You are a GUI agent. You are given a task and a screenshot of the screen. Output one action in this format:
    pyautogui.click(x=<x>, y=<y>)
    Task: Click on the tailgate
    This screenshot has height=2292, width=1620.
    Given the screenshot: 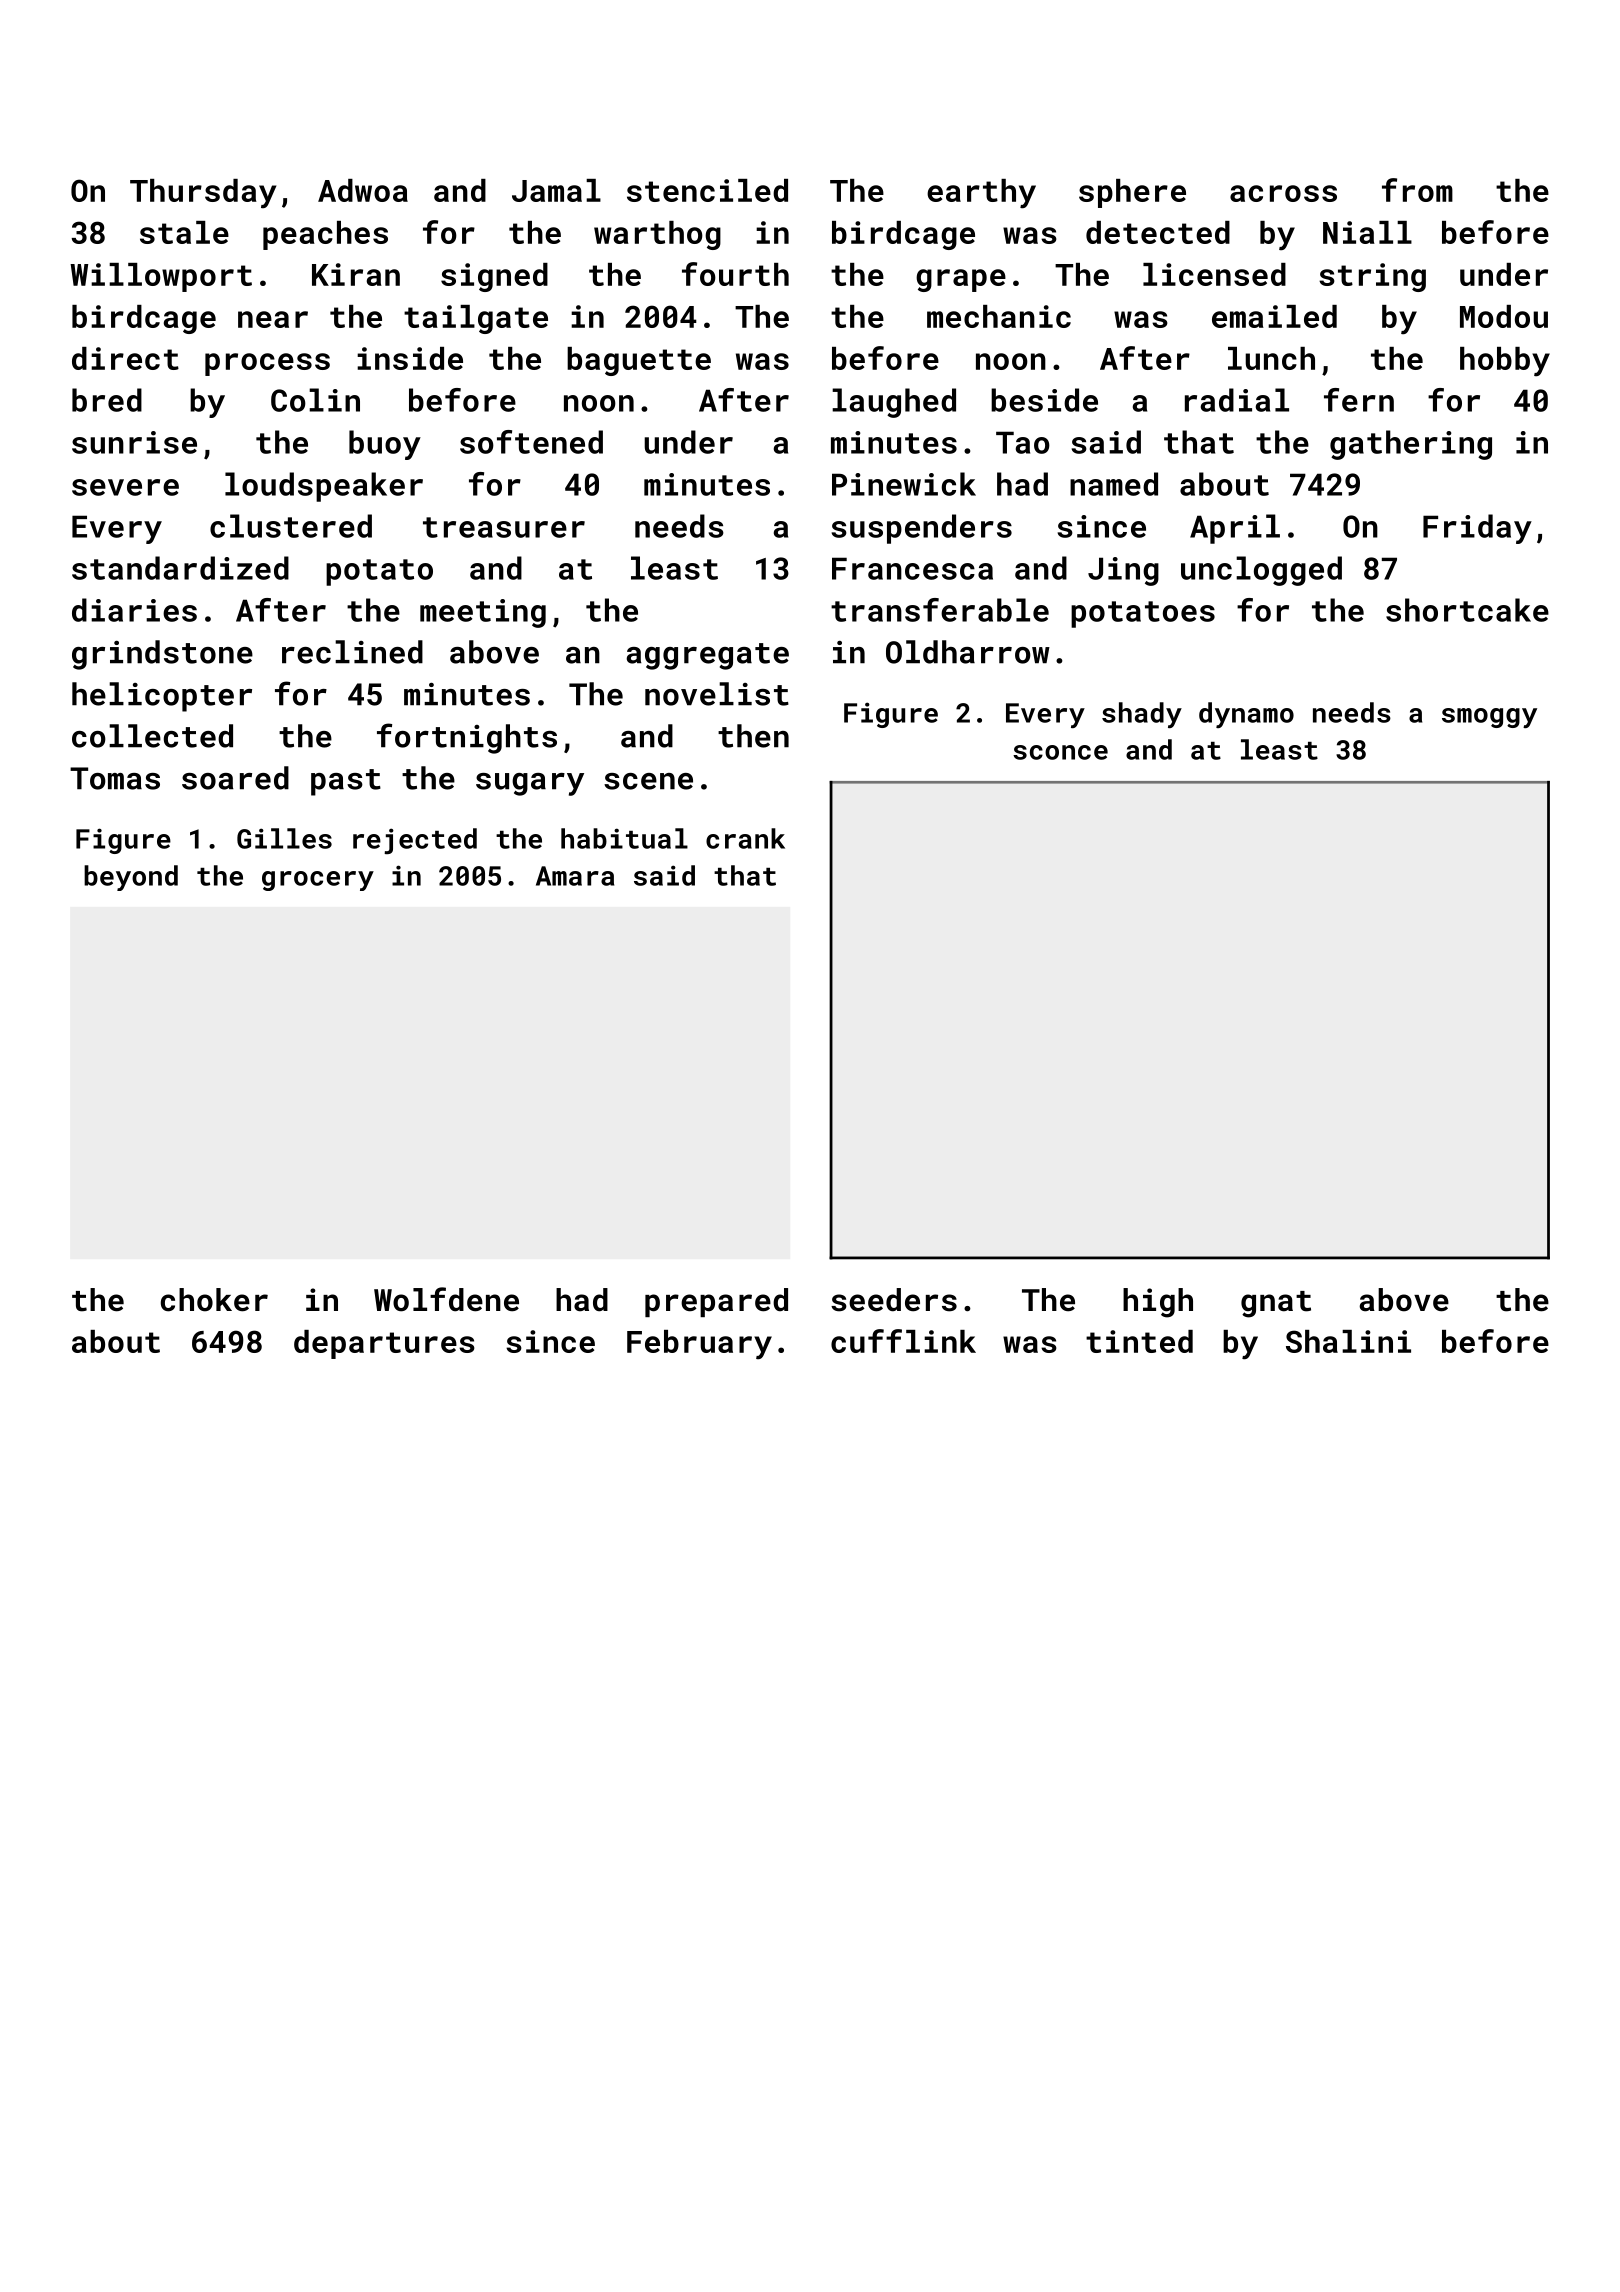 What is the action you would take?
    pyautogui.click(x=476, y=319)
